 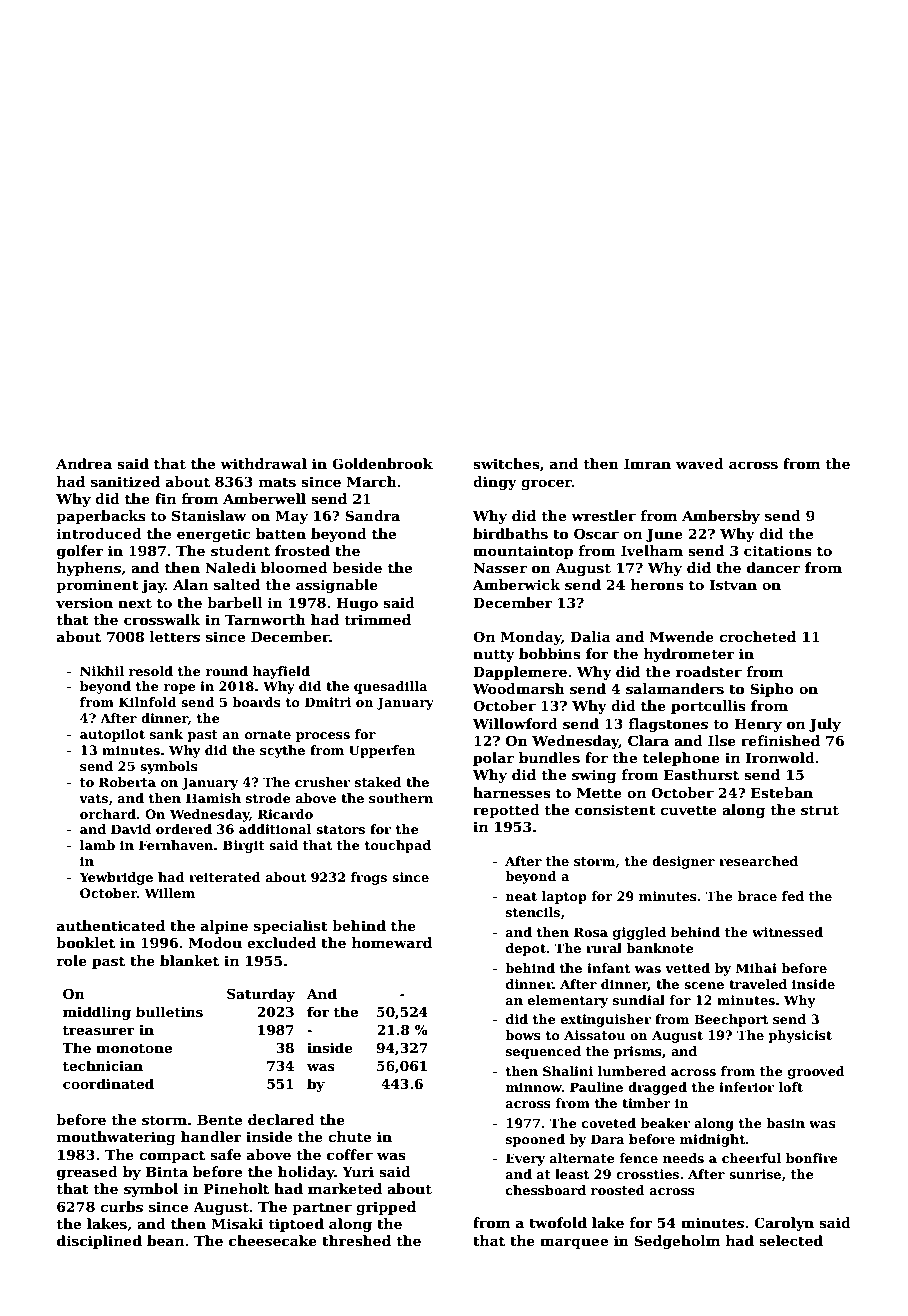 I want to click on Misaki, so click(x=237, y=1223).
